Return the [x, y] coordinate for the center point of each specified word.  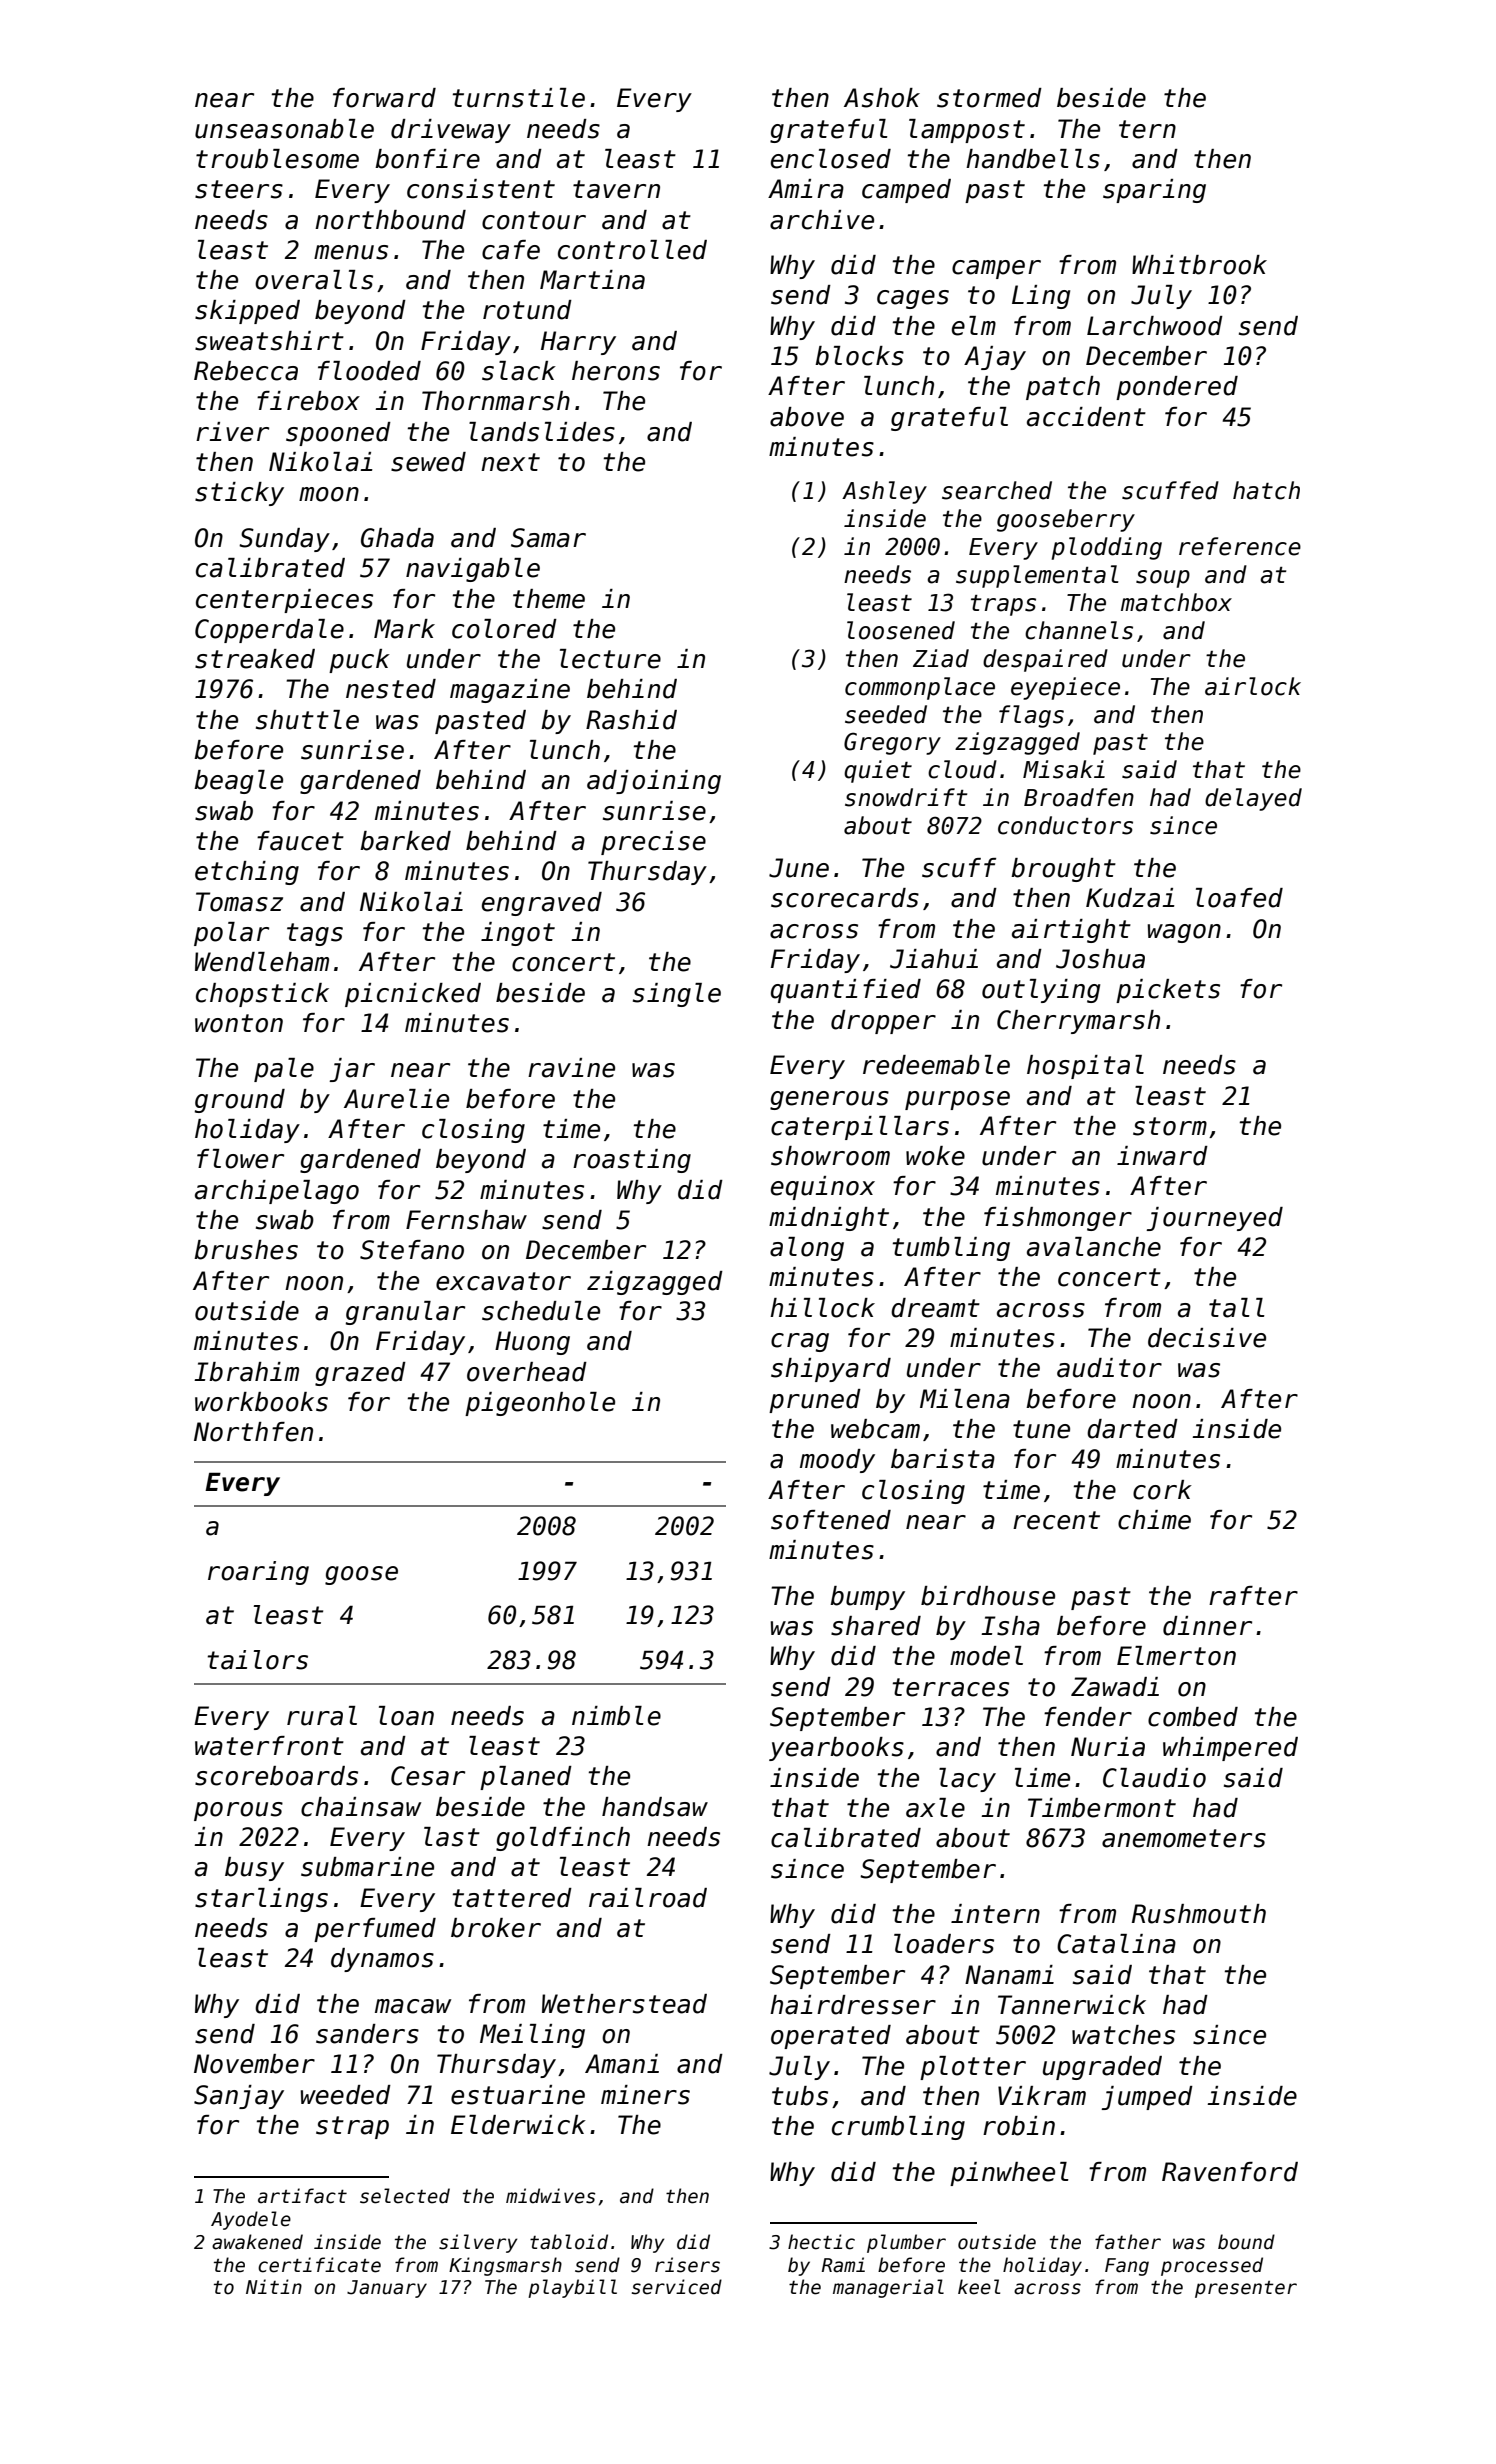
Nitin [274, 2286]
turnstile [519, 98]
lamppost [967, 131]
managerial [888, 2288]
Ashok [882, 98]
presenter [1246, 2289]
